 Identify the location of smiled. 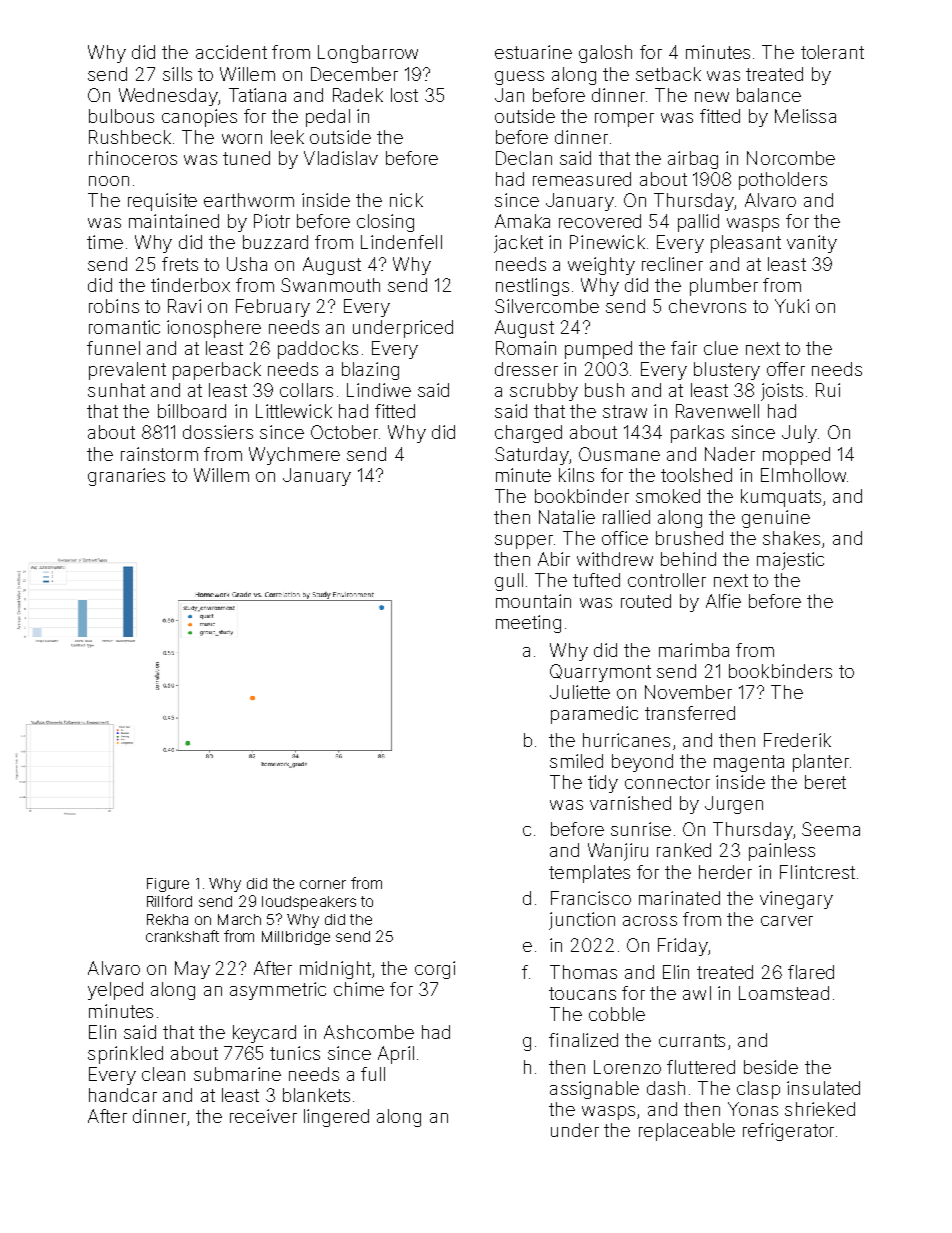
(576, 761).
